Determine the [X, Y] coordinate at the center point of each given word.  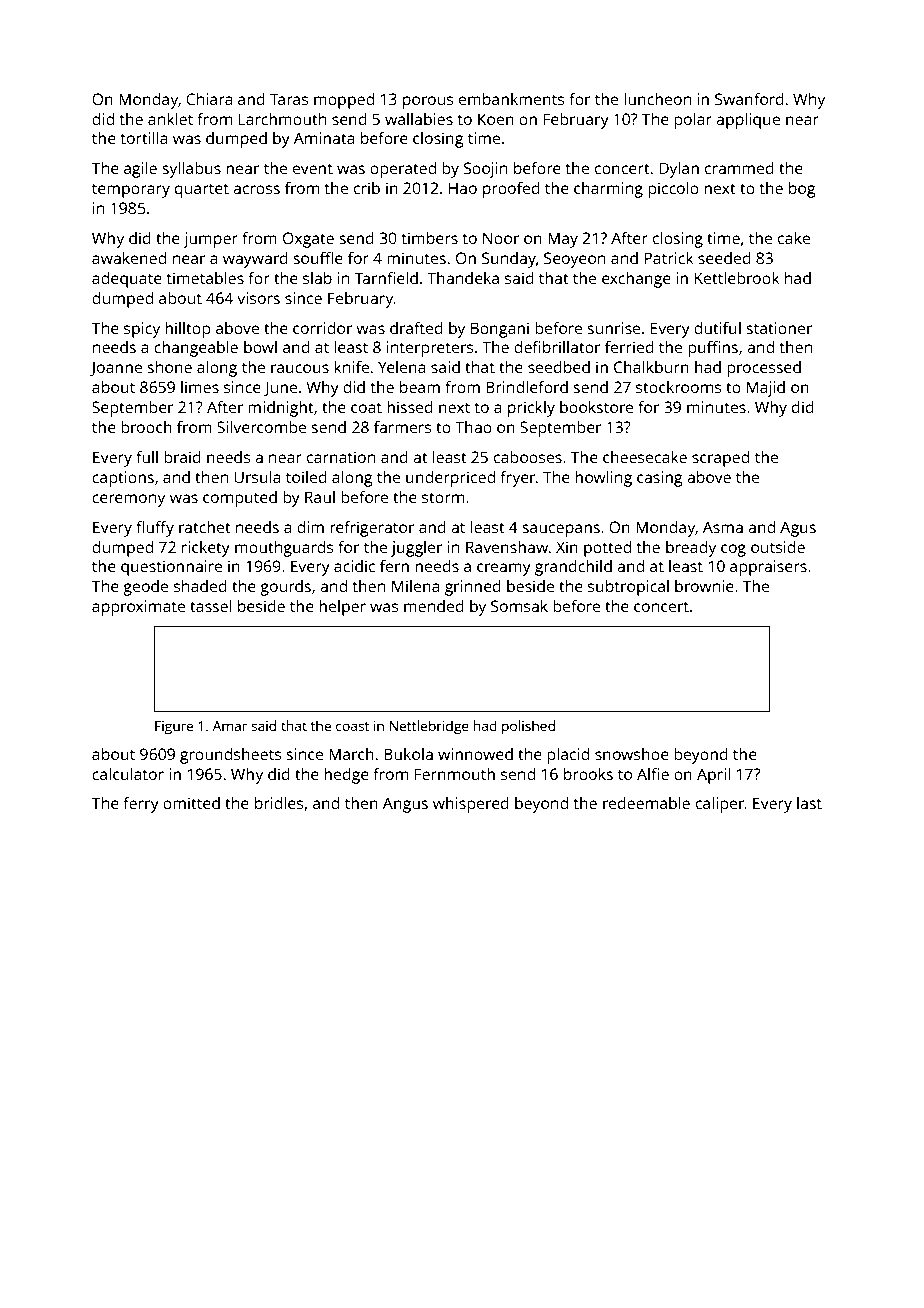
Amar [230, 726]
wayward [255, 260]
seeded [724, 258]
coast [352, 726]
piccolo [673, 190]
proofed [511, 190]
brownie [704, 586]
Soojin [485, 170]
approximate [138, 608]
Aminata [324, 138]
